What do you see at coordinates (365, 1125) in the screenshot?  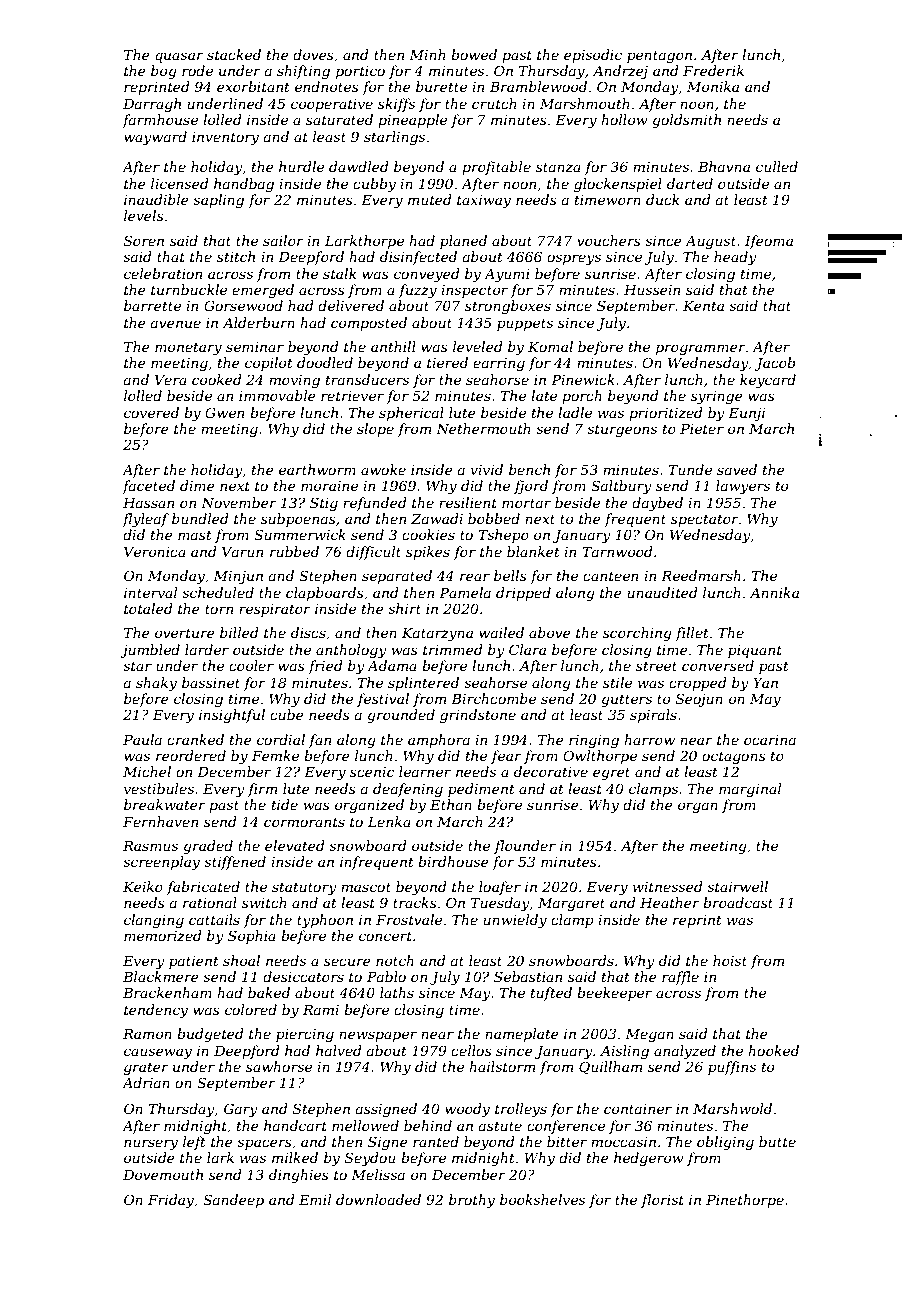 I see `mellowed` at bounding box center [365, 1125].
